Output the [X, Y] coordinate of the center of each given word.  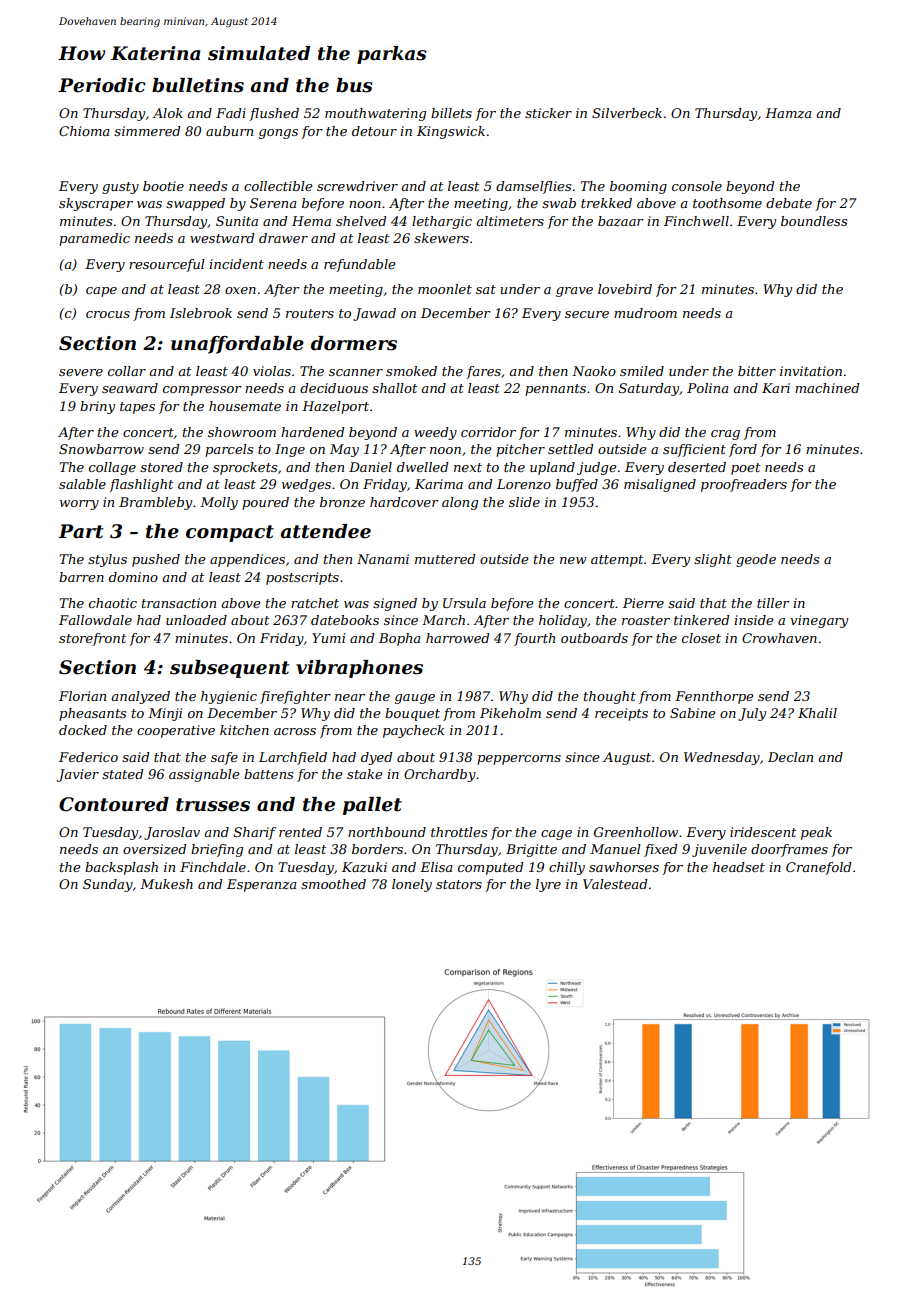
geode [756, 560]
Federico [88, 757]
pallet [372, 806]
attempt [617, 561]
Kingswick [451, 132]
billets [451, 113]
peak [816, 833]
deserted [697, 467]
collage [112, 468]
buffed [577, 485]
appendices [247, 560]
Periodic [102, 85]
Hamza [788, 113]
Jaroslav [172, 833]
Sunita [237, 221]
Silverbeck [627, 113]
